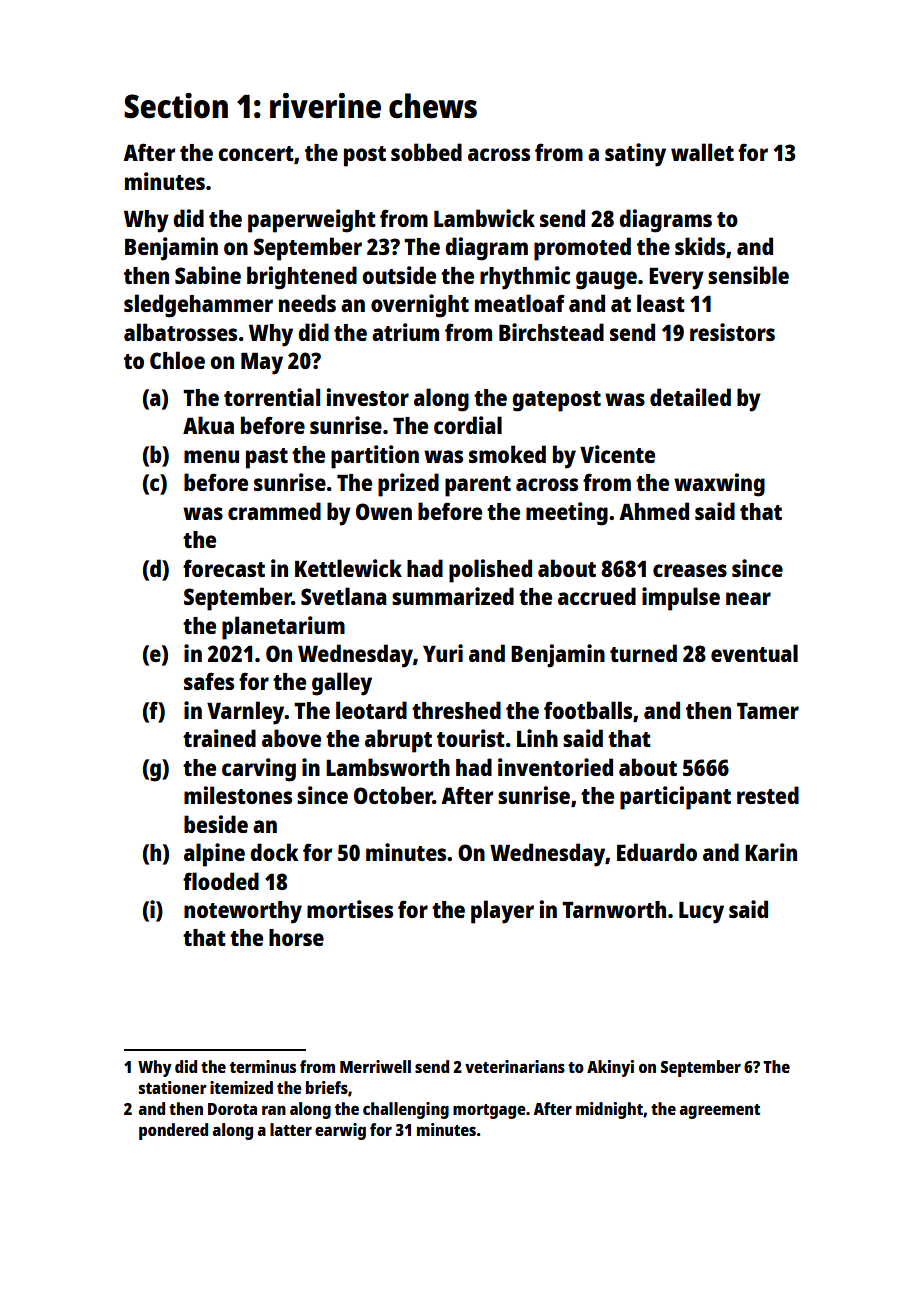 The image size is (924, 1311). Describe the element at coordinates (219, 738) in the screenshot. I see `trained` at that location.
